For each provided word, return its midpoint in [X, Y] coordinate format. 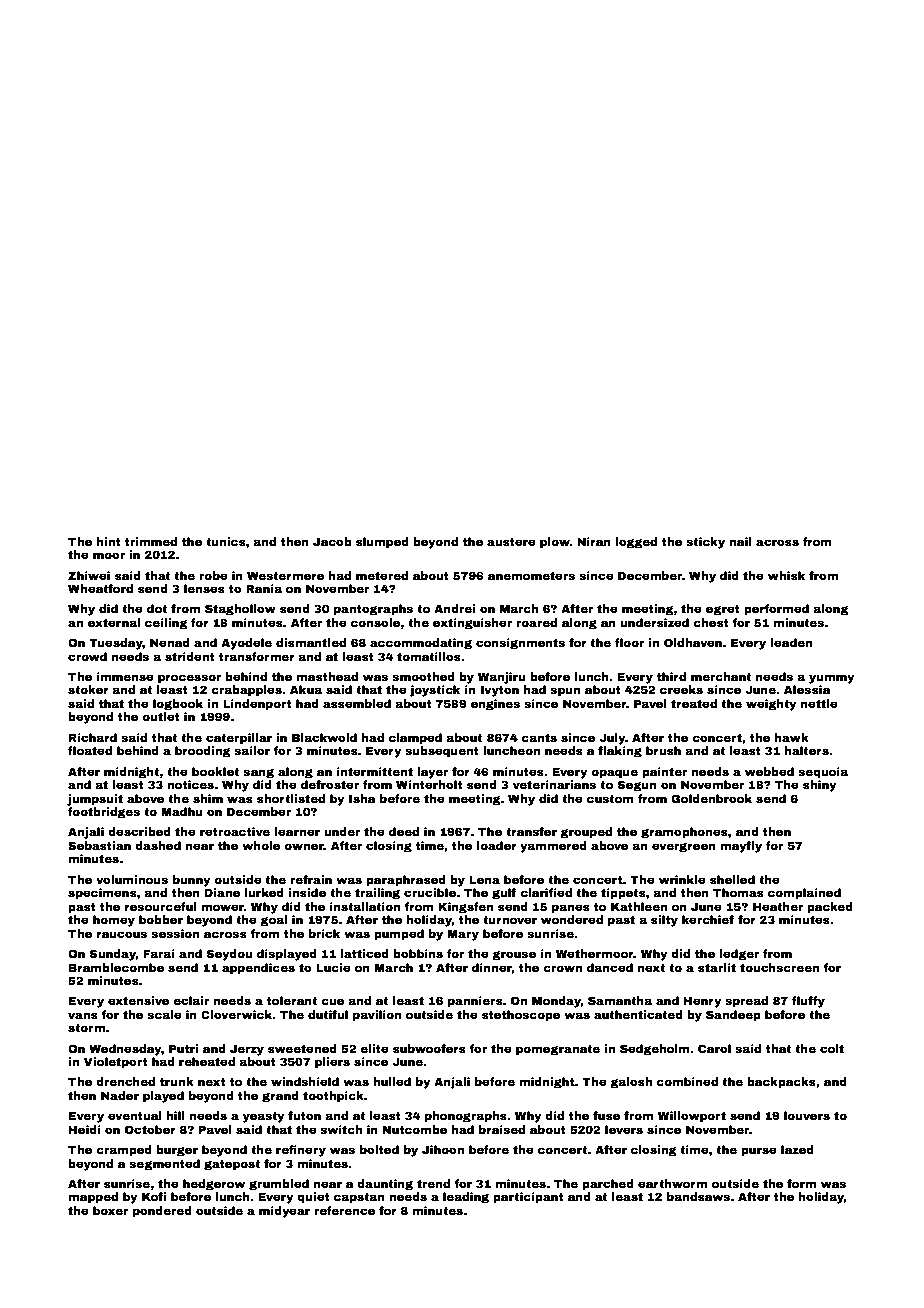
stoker [88, 689]
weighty [771, 705]
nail [740, 541]
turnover [510, 920]
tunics [226, 541]
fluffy [808, 1002]
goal [274, 921]
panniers [475, 1002]
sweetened [302, 1048]
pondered [162, 1212]
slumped [382, 543]
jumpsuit [95, 800]
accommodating [421, 644]
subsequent [442, 752]
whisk [786, 575]
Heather [778, 906]
